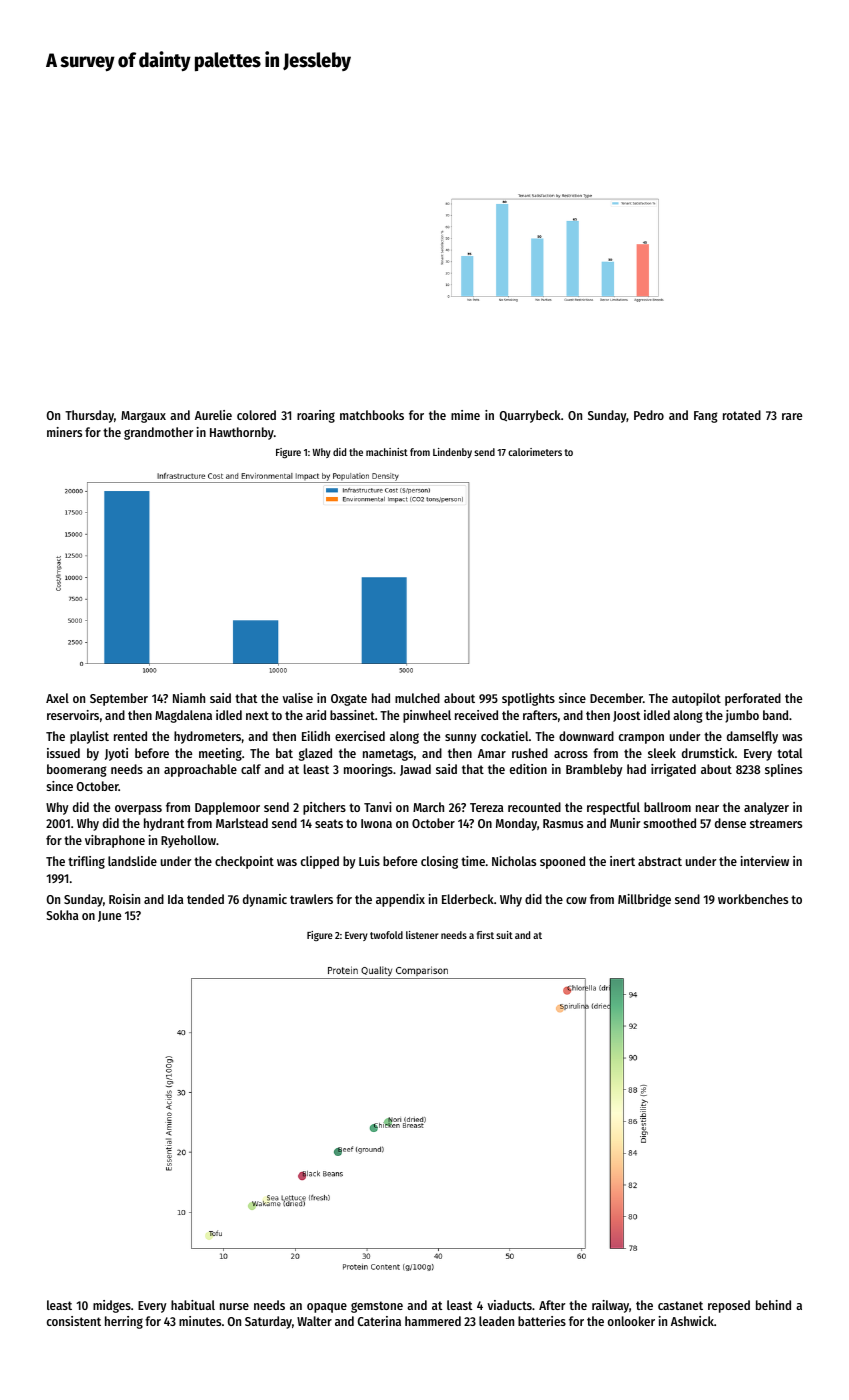 This page has width=849, height=1400. What do you see at coordinates (644, 900) in the page?
I see `Millbridge` at bounding box center [644, 900].
